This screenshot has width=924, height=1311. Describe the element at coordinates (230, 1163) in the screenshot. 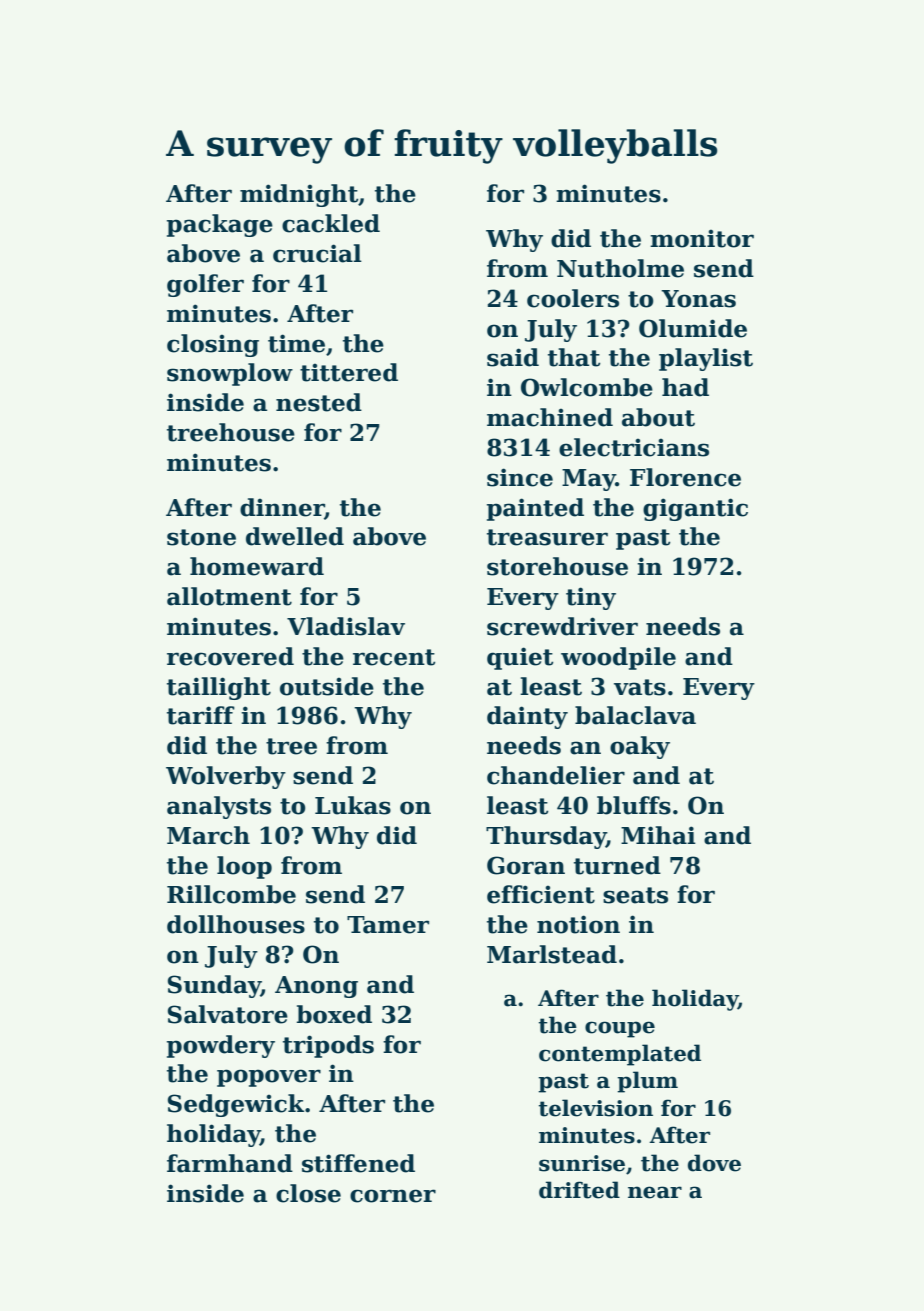

I see `farmhand` at that location.
